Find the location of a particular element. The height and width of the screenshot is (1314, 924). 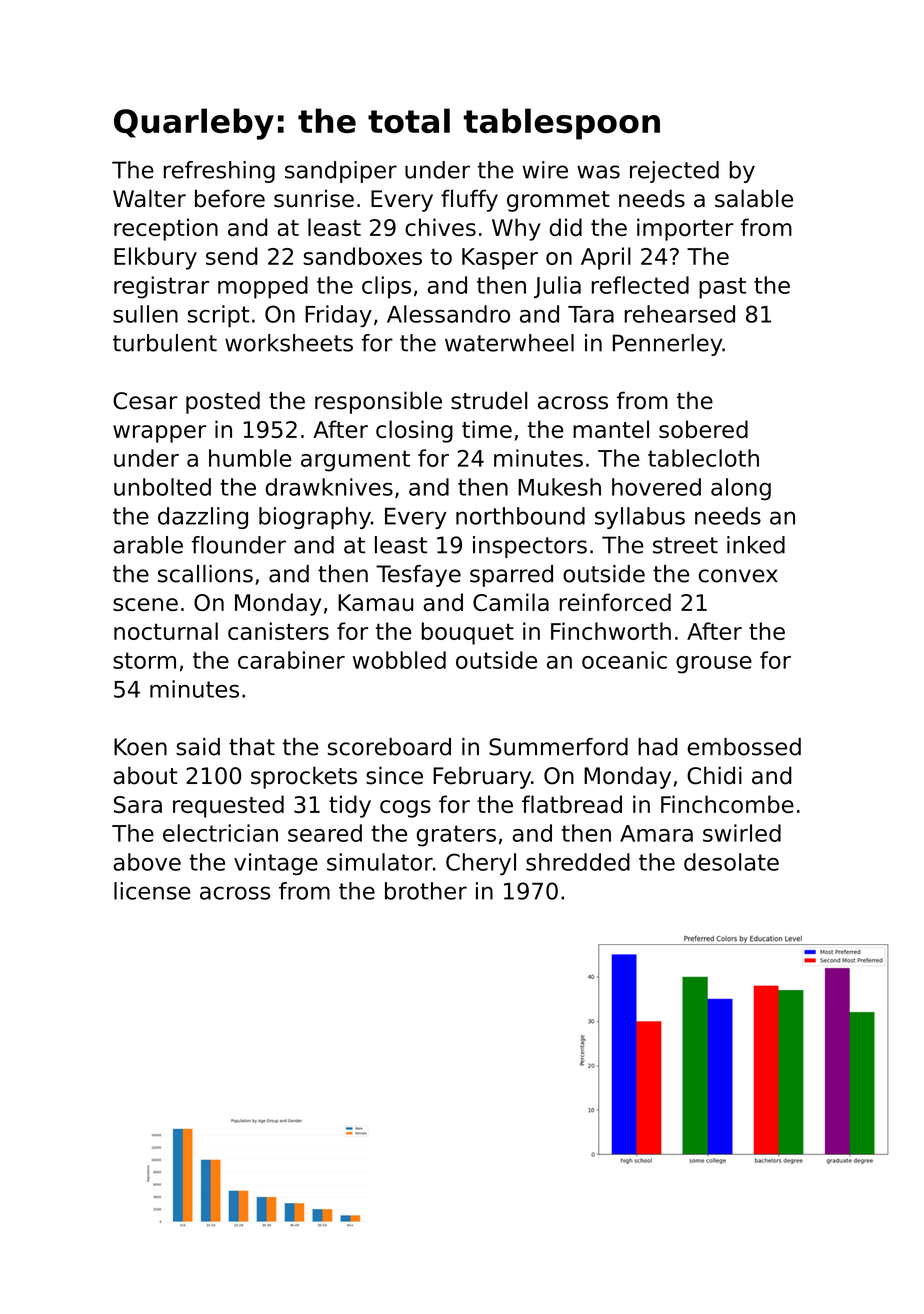

brother is located at coordinates (426, 891).
